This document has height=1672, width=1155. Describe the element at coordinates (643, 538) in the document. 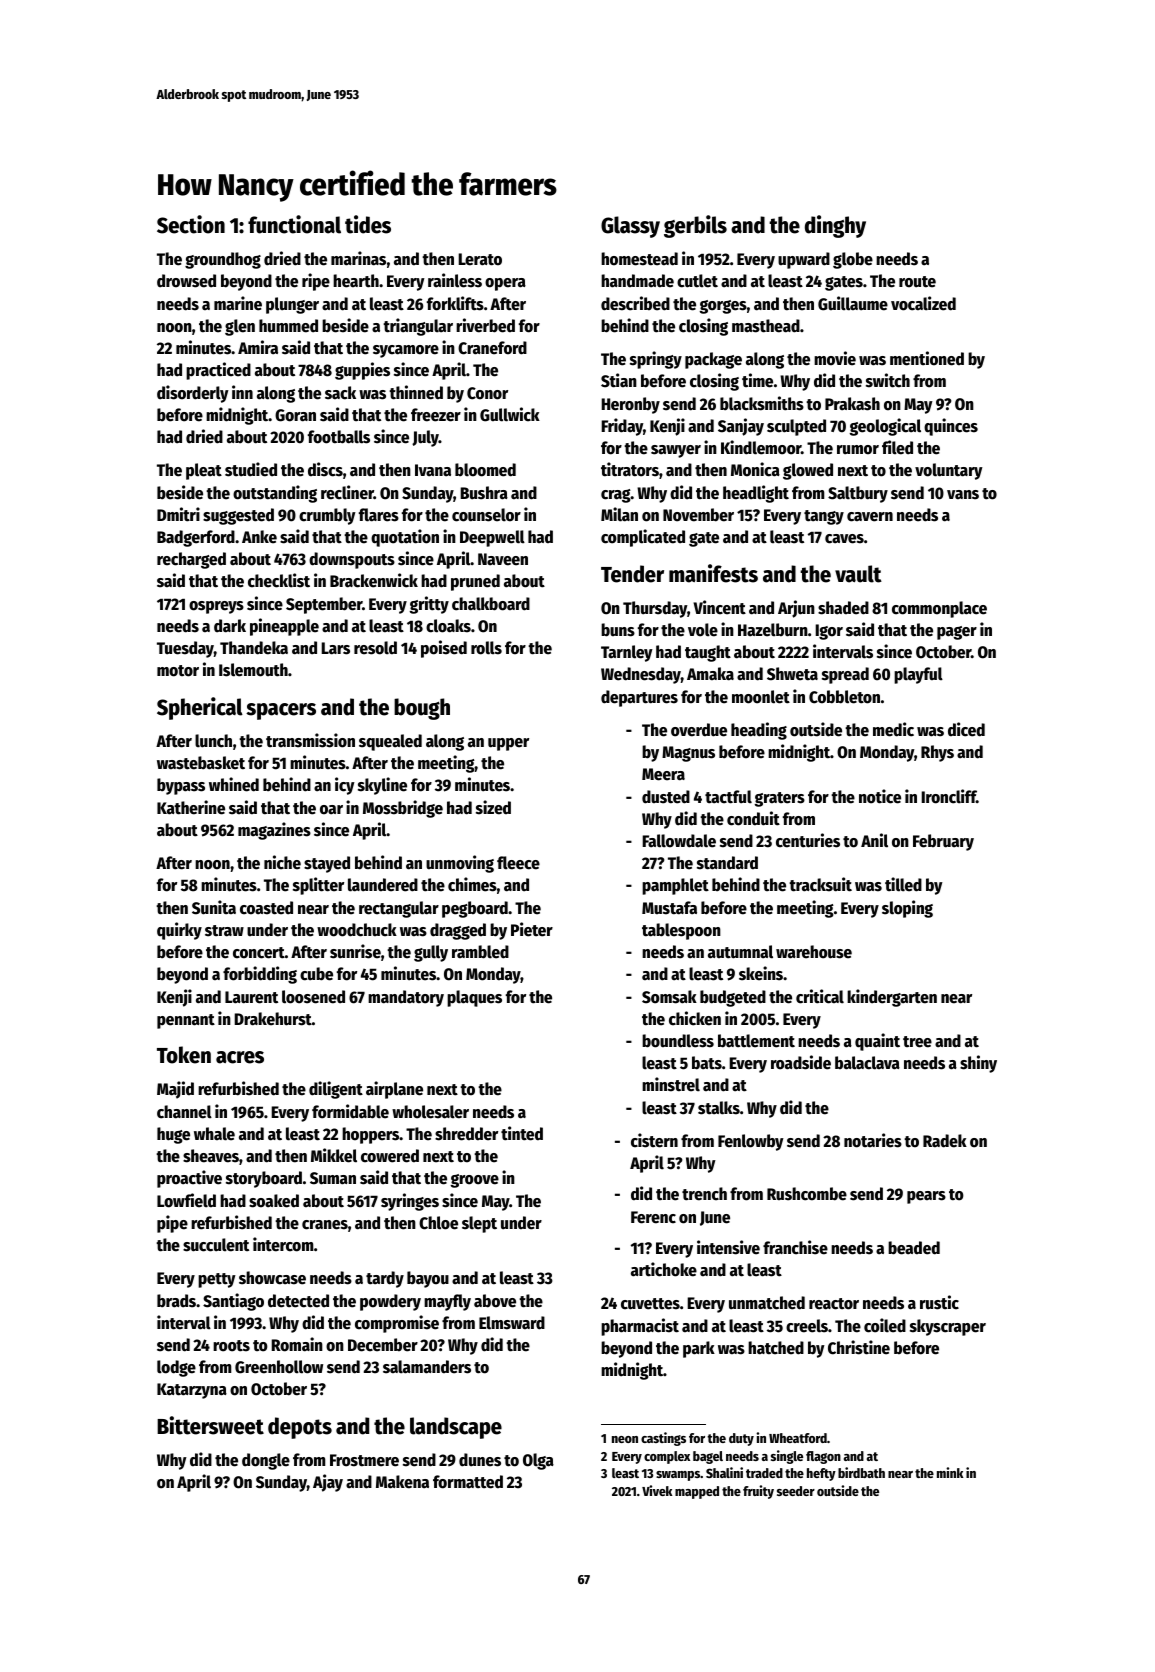

I see `complicated` at that location.
